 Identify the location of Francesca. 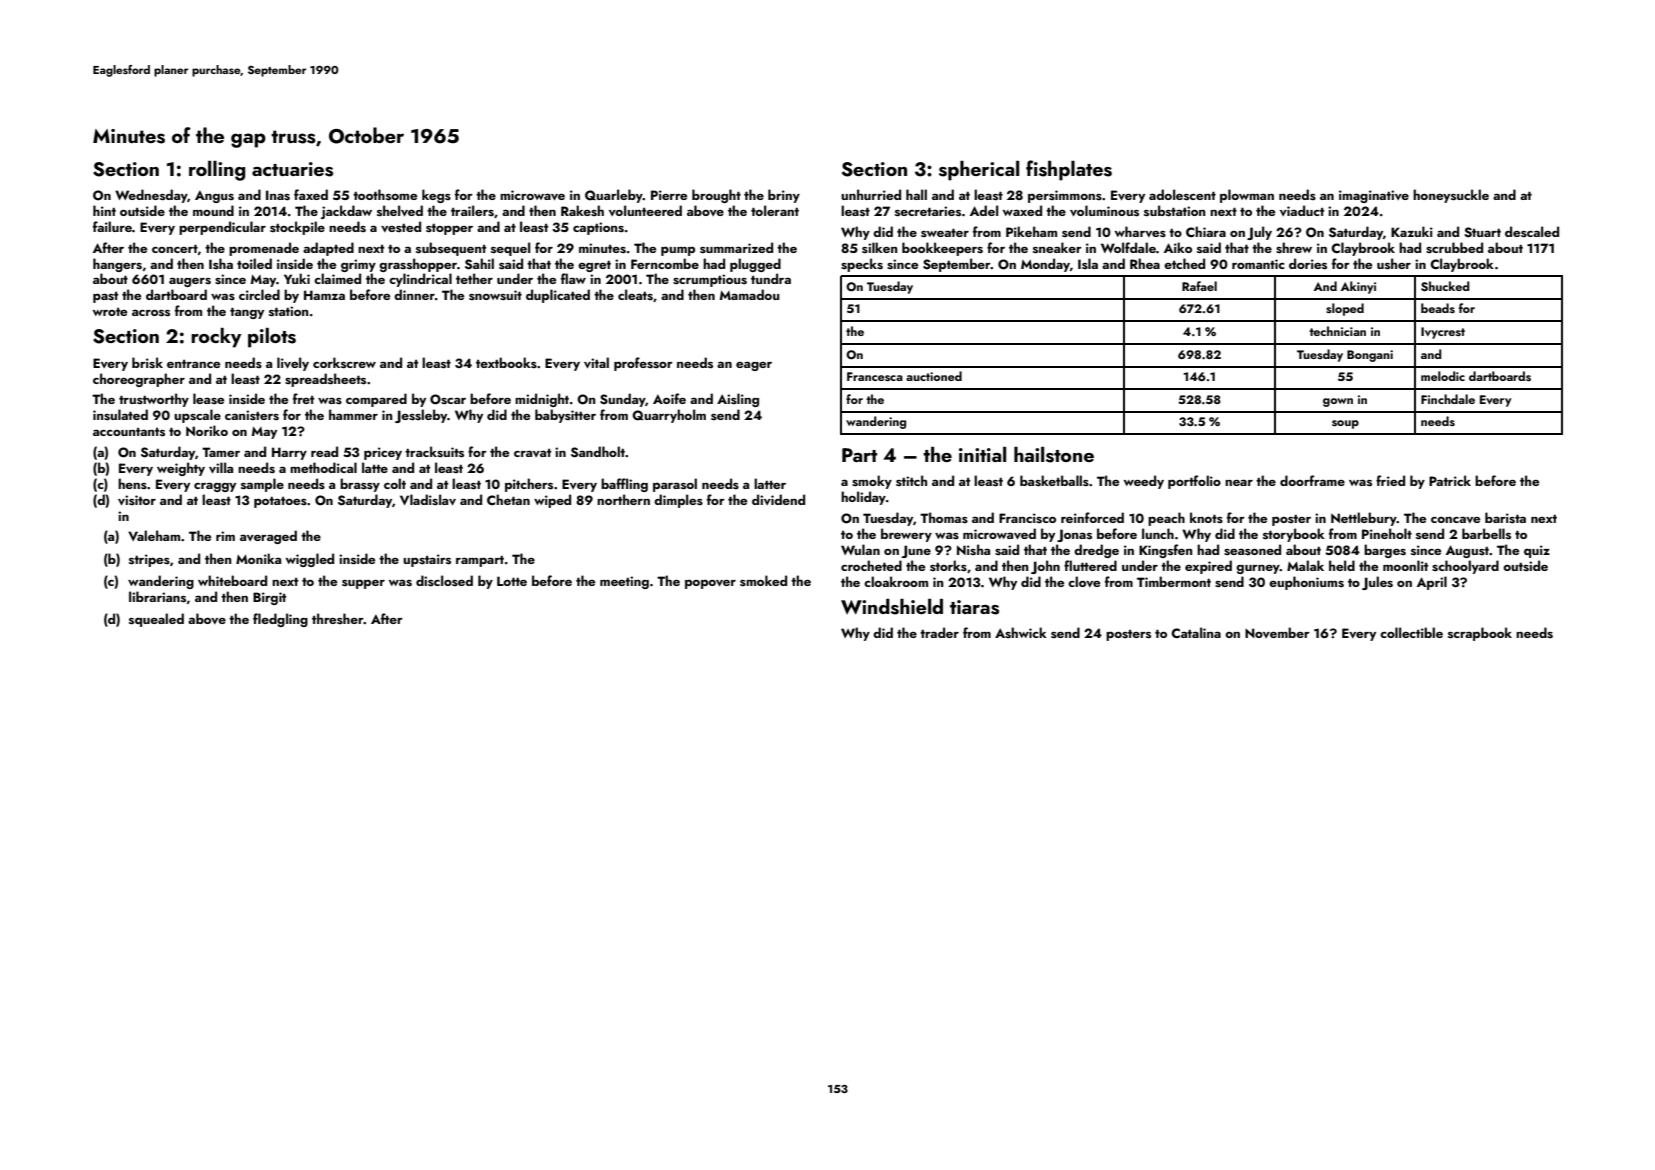
(875, 376).
